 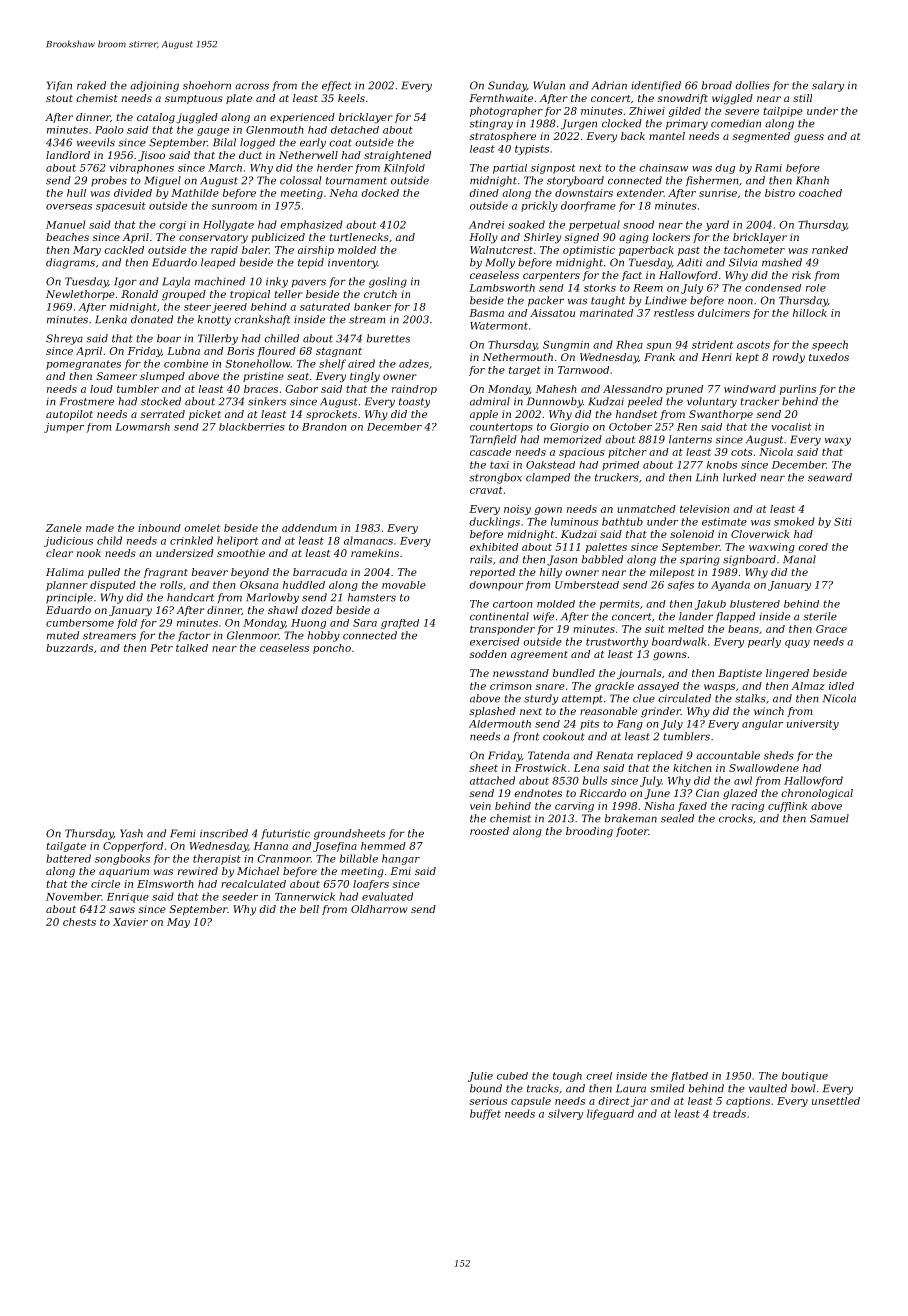 What do you see at coordinates (69, 598) in the page?
I see `principle` at bounding box center [69, 598].
